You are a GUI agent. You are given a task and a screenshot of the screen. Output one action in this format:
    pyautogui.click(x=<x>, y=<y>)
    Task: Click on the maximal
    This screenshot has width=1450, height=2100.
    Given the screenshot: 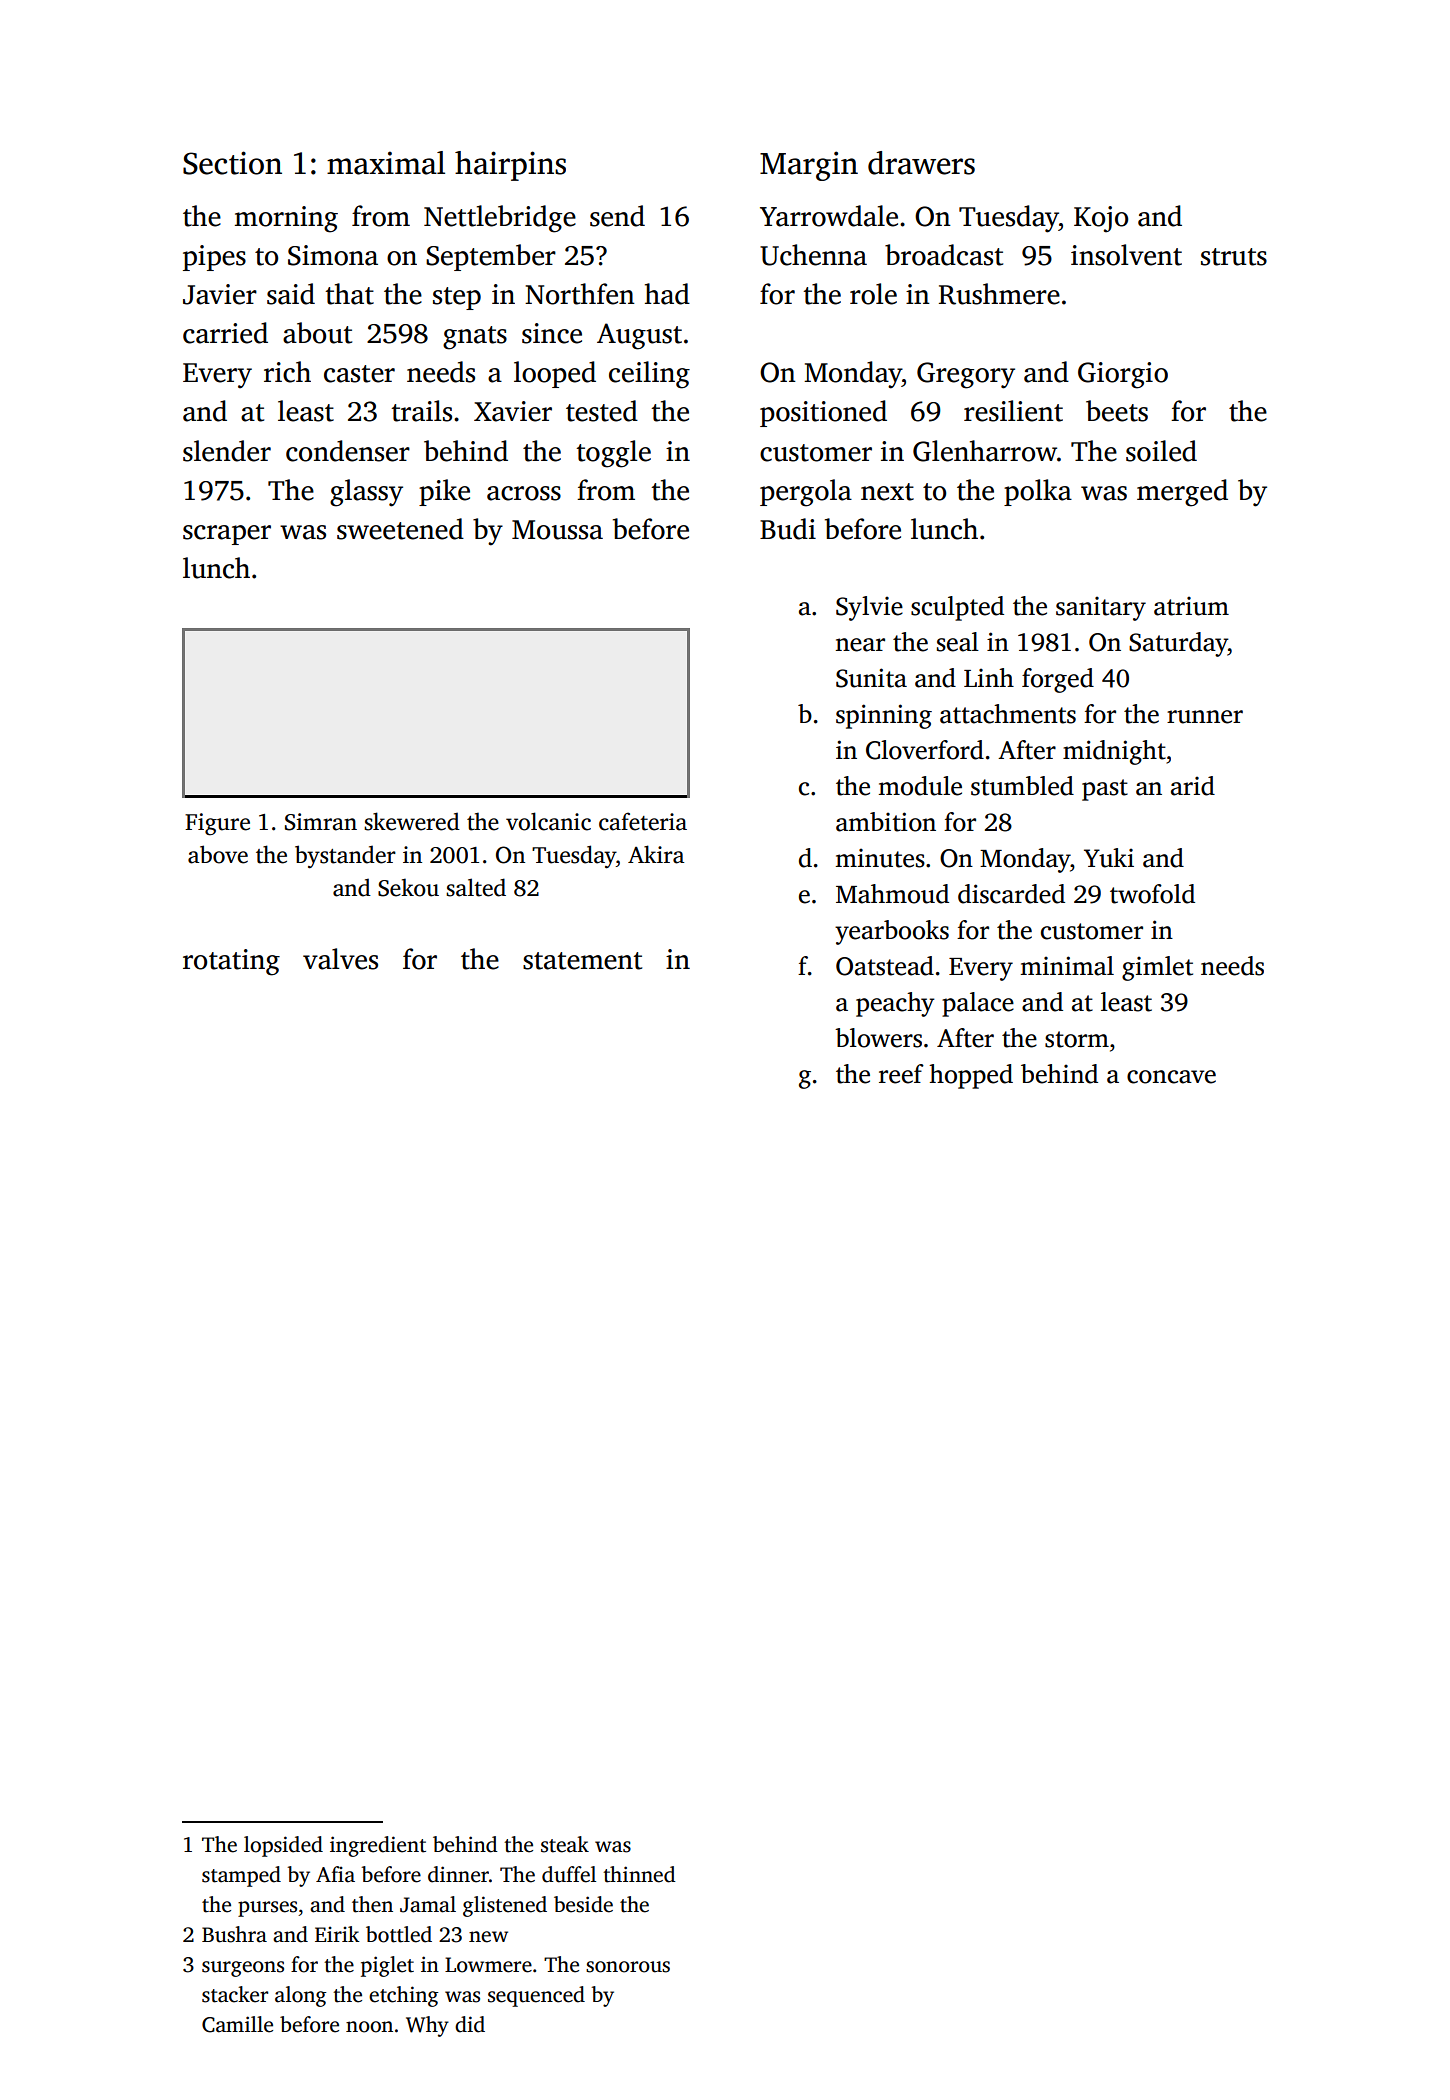 What is the action you would take?
    pyautogui.click(x=386, y=163)
